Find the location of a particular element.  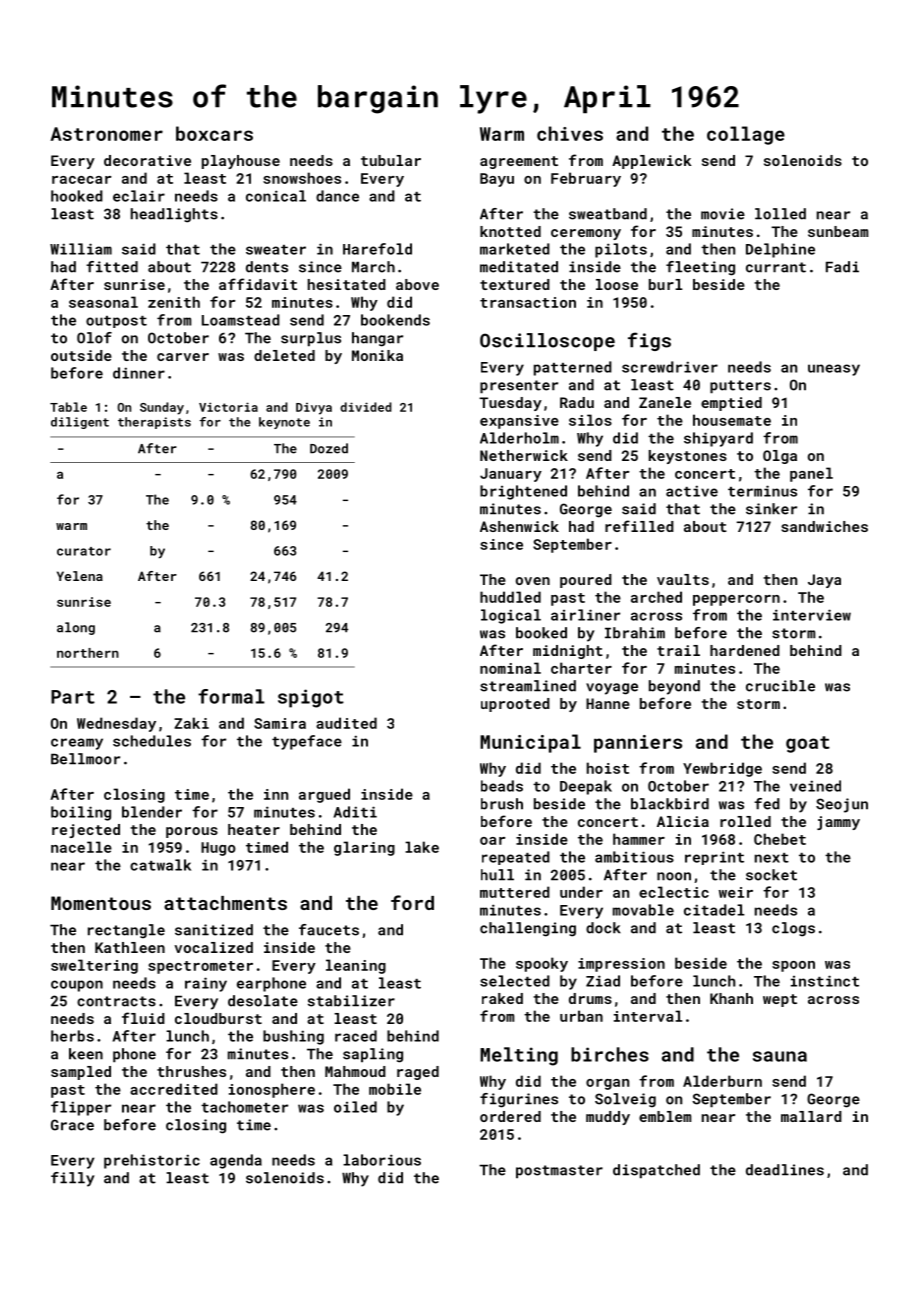

boxcars is located at coordinates (214, 133).
